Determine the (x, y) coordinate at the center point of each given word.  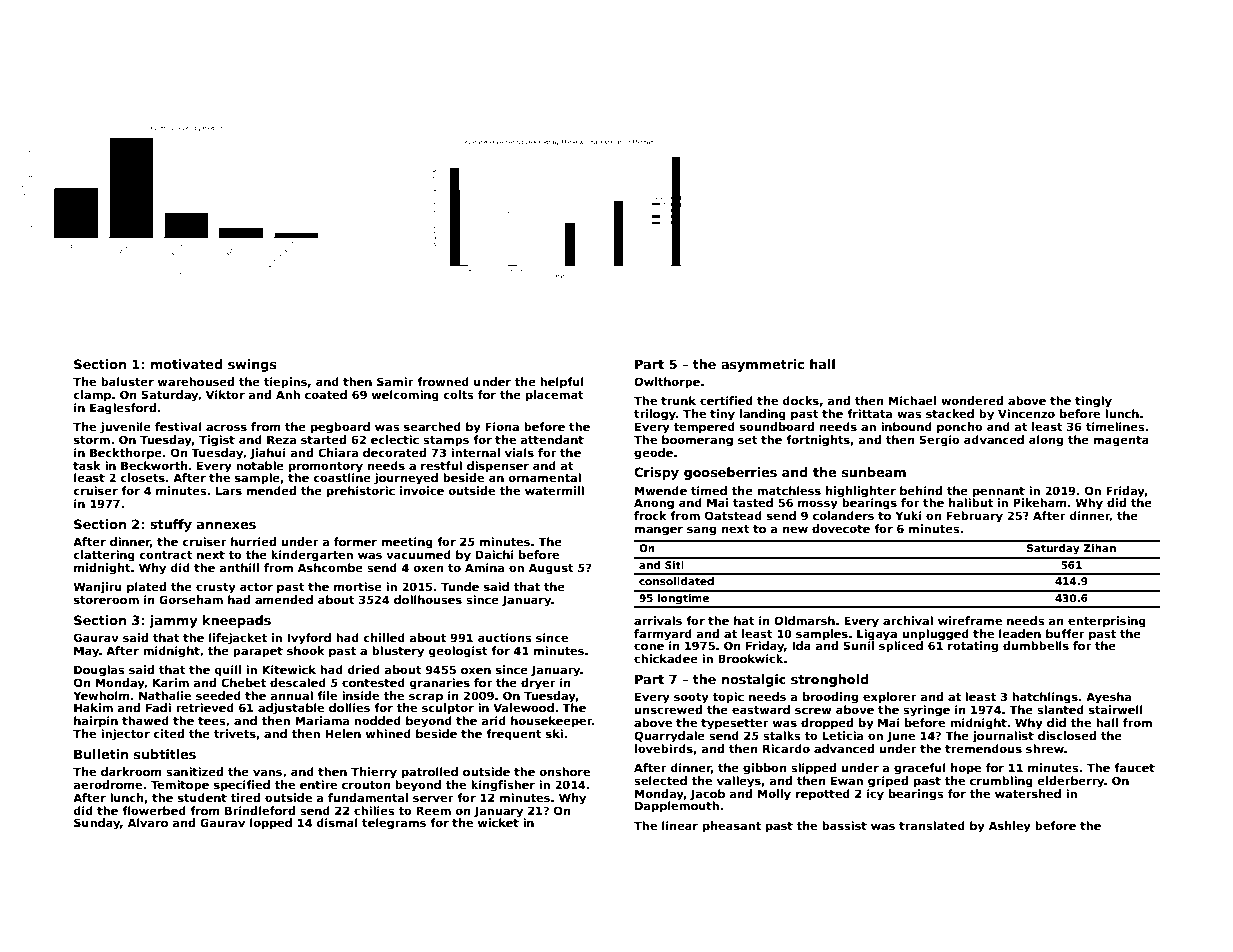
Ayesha (1108, 698)
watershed (1028, 793)
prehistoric (361, 492)
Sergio (940, 441)
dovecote (841, 528)
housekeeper (551, 722)
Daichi (494, 554)
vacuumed (418, 554)
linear (680, 825)
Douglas (99, 671)
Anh (288, 394)
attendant (552, 439)
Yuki (908, 515)
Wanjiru (98, 588)
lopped (271, 824)
